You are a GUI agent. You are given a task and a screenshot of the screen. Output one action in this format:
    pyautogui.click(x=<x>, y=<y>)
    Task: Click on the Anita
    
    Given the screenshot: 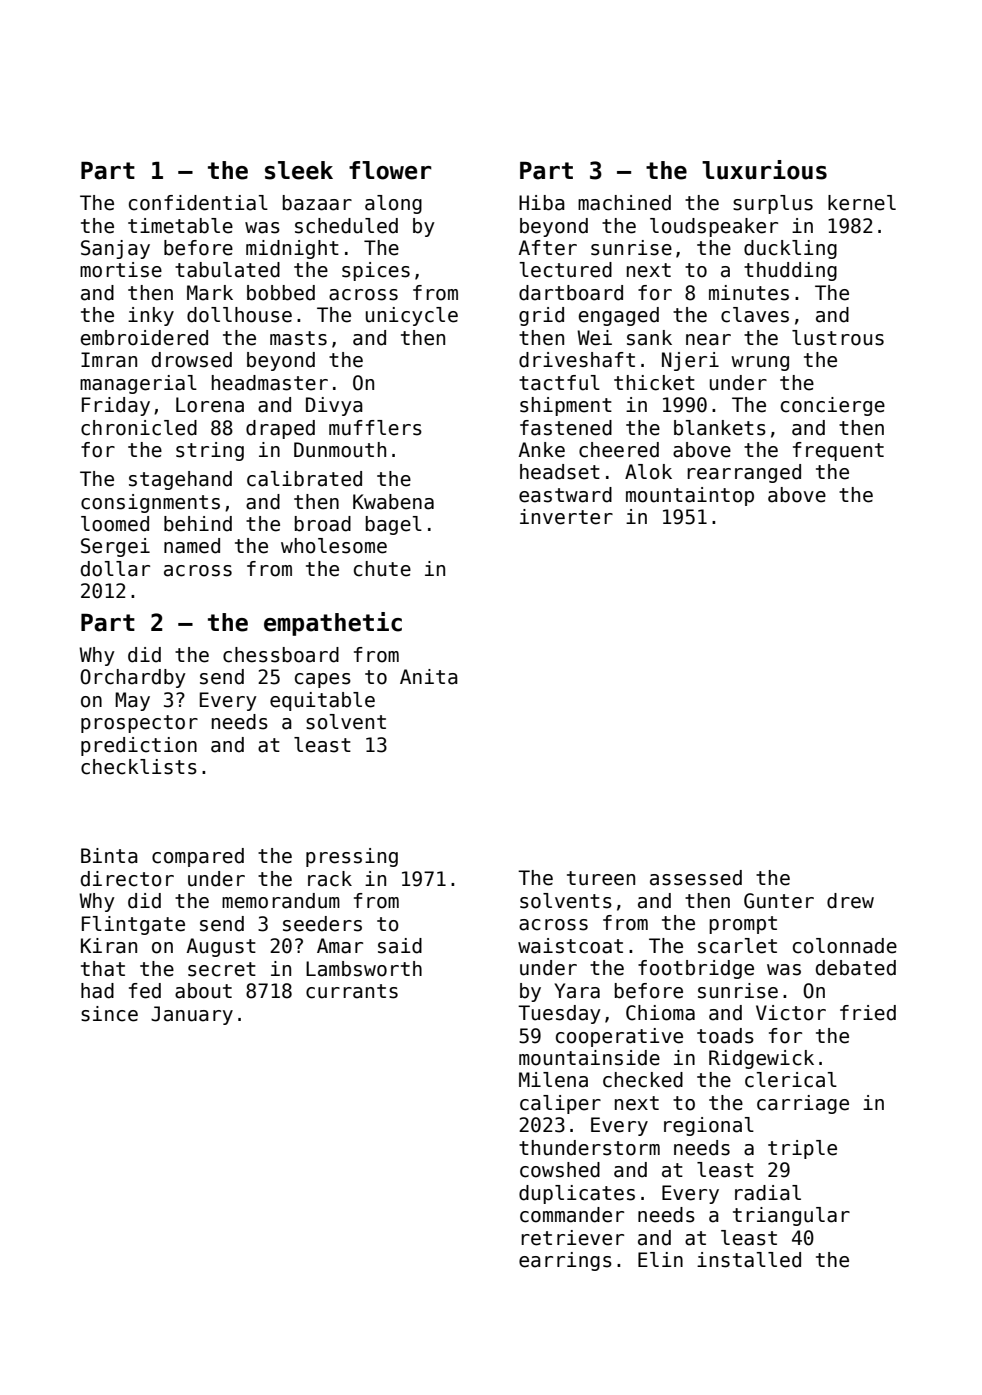 What is the action you would take?
    pyautogui.click(x=429, y=677)
